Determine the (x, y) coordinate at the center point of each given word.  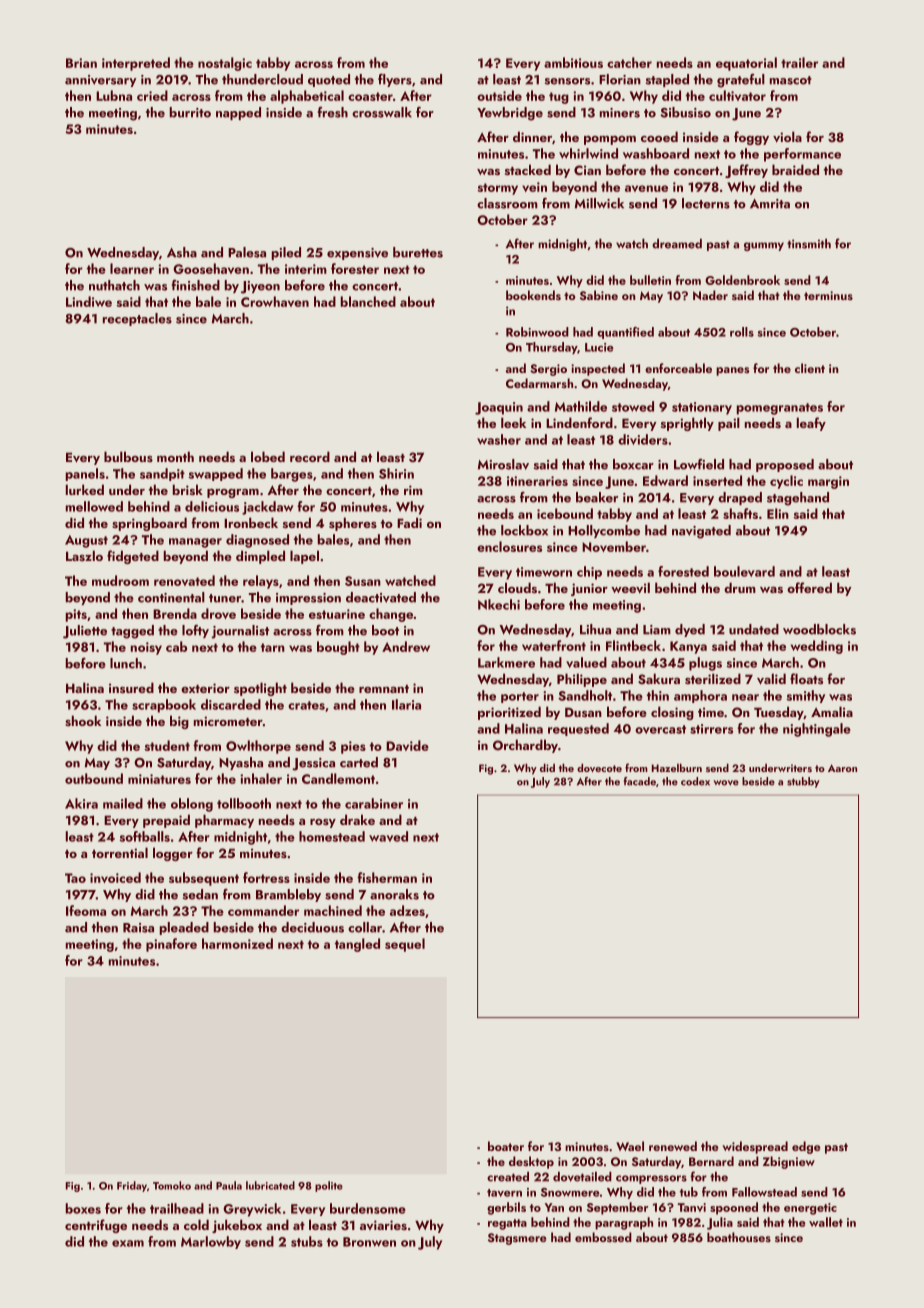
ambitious (573, 62)
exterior (205, 688)
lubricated (270, 1185)
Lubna (114, 95)
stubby (803, 782)
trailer (799, 62)
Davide (407, 745)
